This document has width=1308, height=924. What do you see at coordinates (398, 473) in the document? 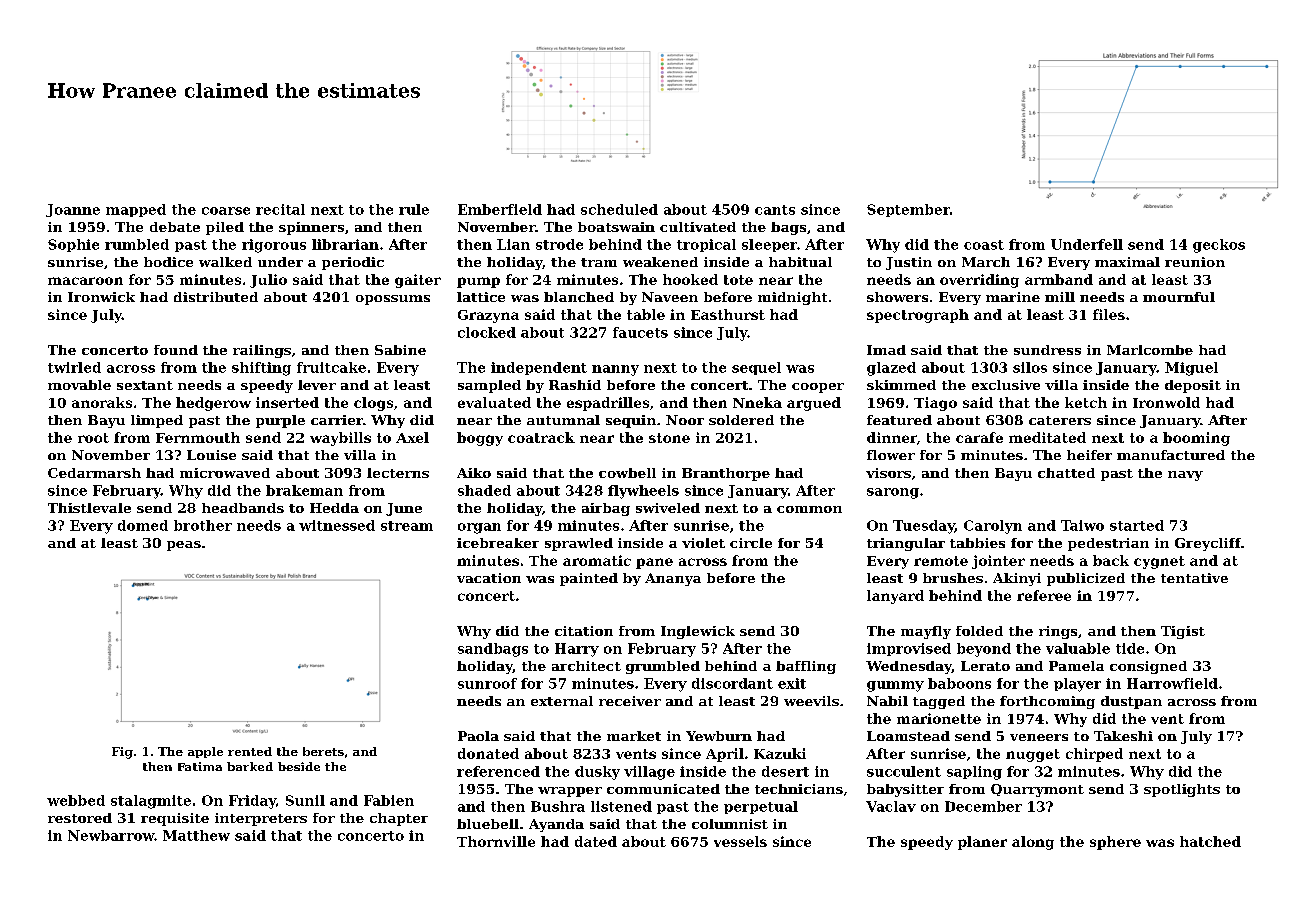
I see `lecterns` at bounding box center [398, 473].
